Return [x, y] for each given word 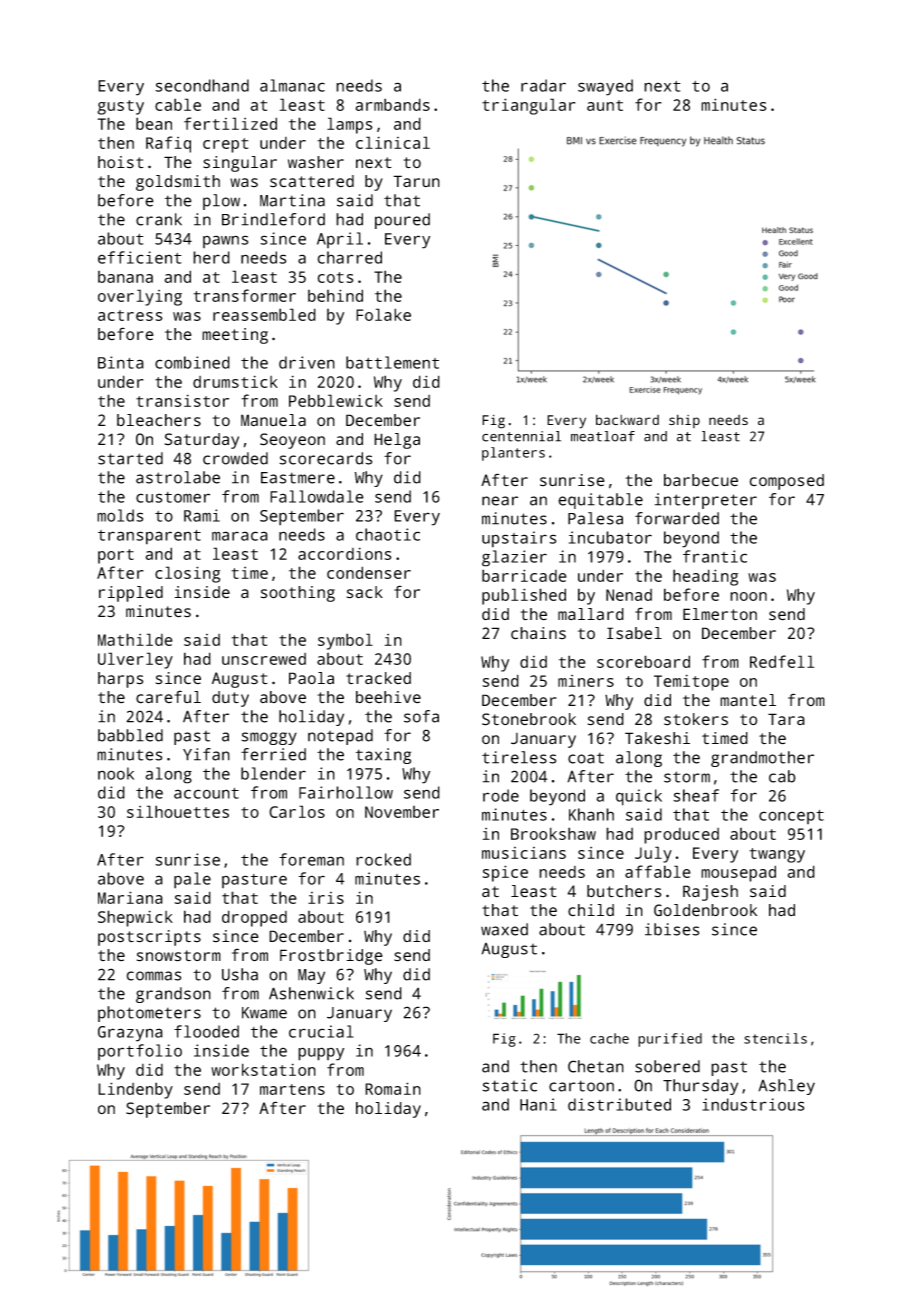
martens [292, 1089]
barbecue [701, 480]
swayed [605, 87]
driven [307, 362]
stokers [696, 719]
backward [627, 419]
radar [543, 85]
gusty [121, 107]
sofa [421, 716]
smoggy [269, 738]
